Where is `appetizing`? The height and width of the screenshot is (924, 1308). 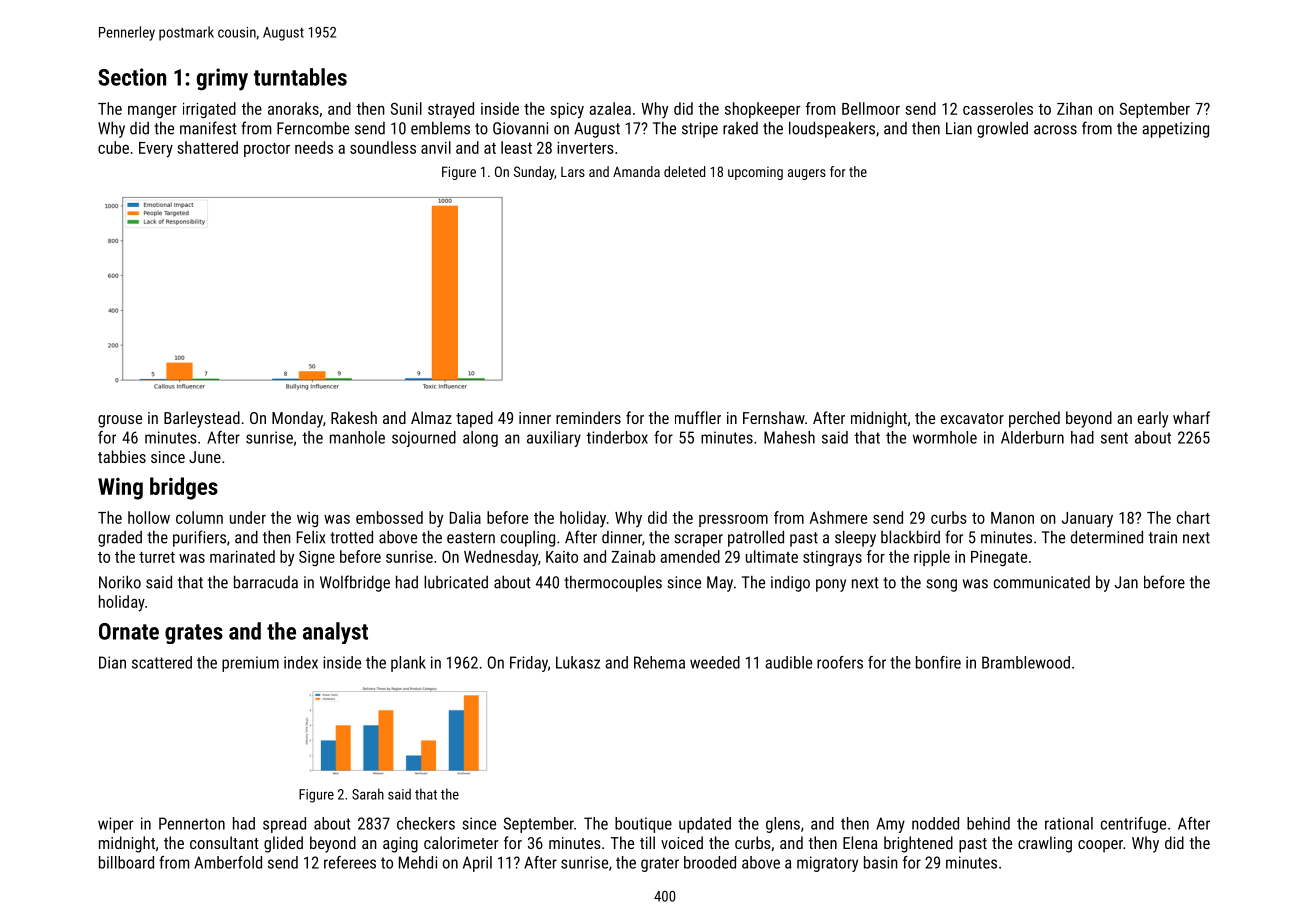
appetizing is located at coordinates (1175, 130).
